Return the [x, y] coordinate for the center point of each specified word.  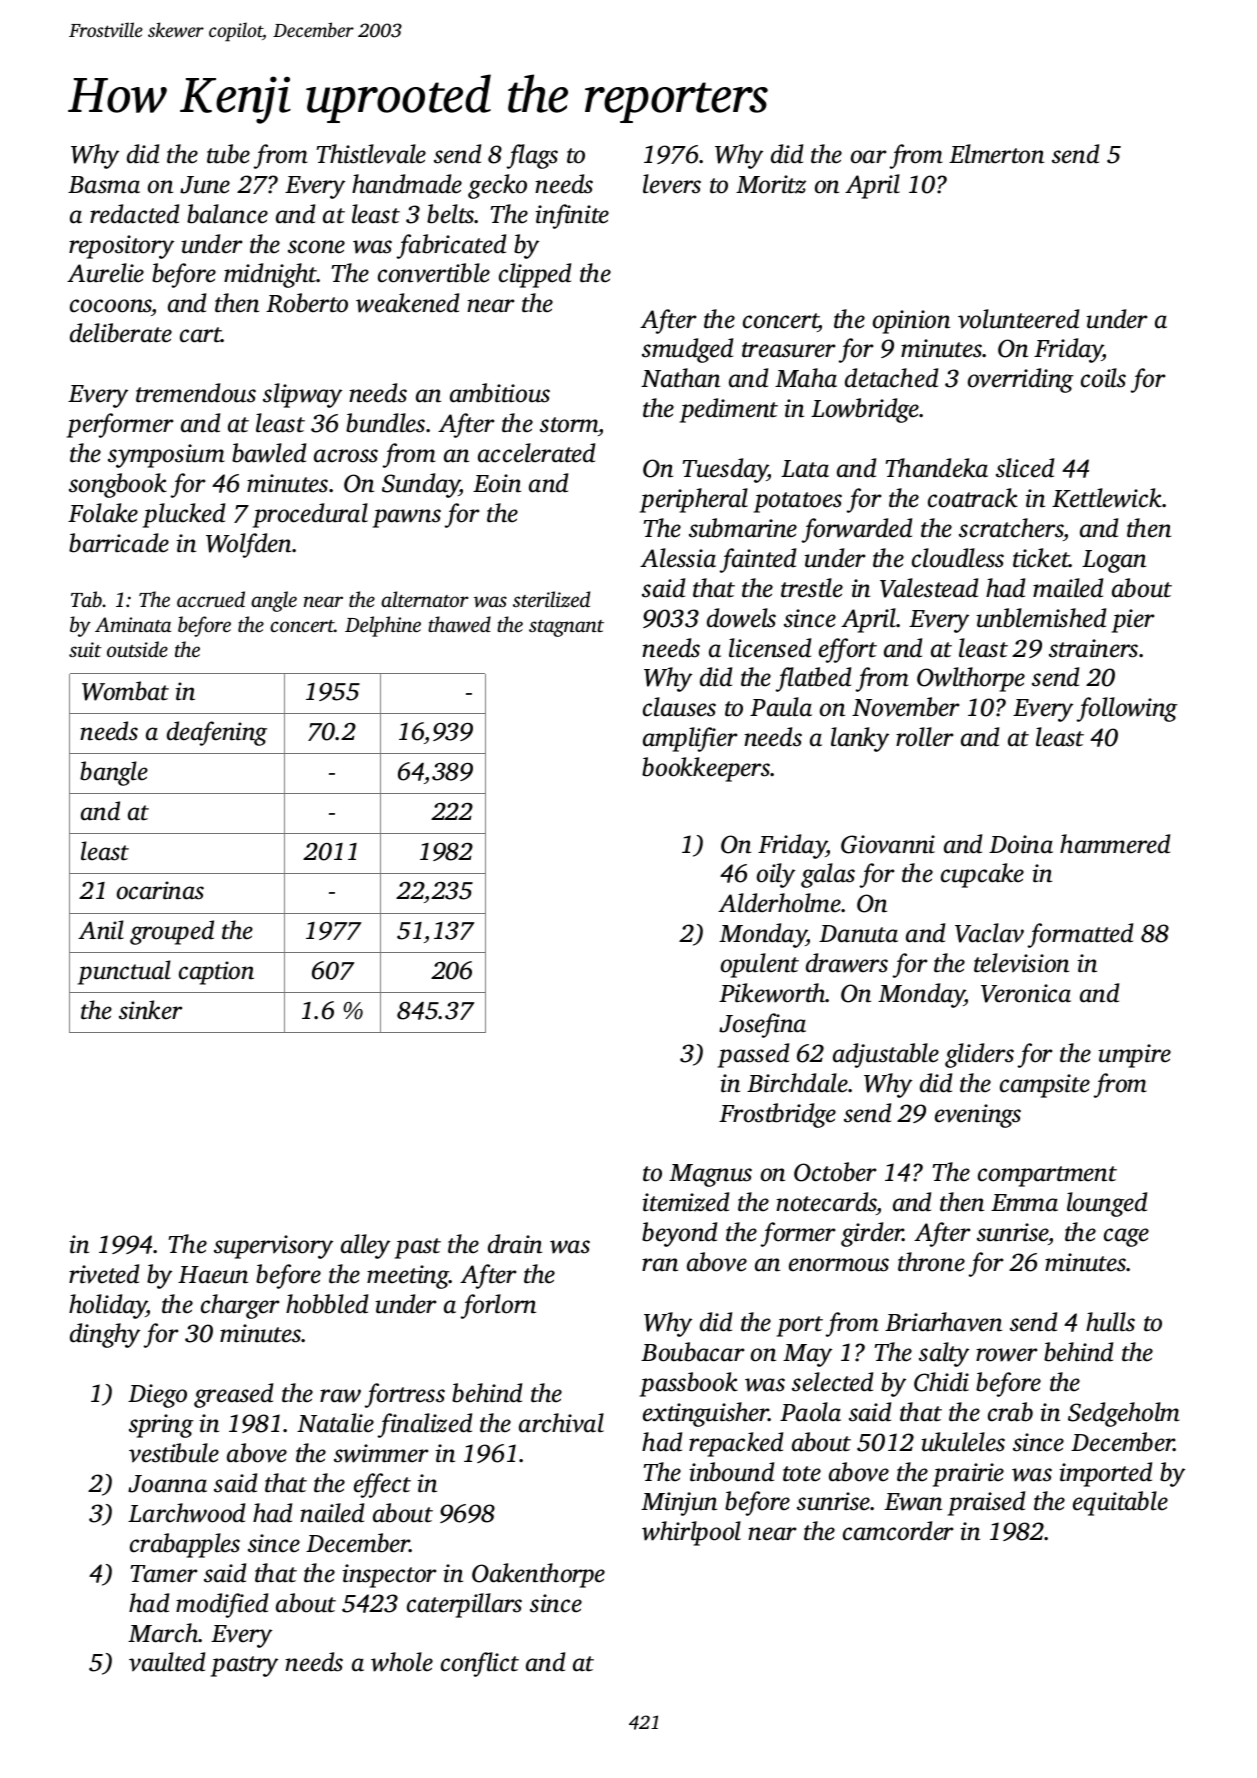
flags [532, 156]
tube [228, 154]
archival [561, 1423]
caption [216, 973]
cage [1126, 1237]
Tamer [164, 1574]
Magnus [710, 1175]
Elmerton [996, 154]
